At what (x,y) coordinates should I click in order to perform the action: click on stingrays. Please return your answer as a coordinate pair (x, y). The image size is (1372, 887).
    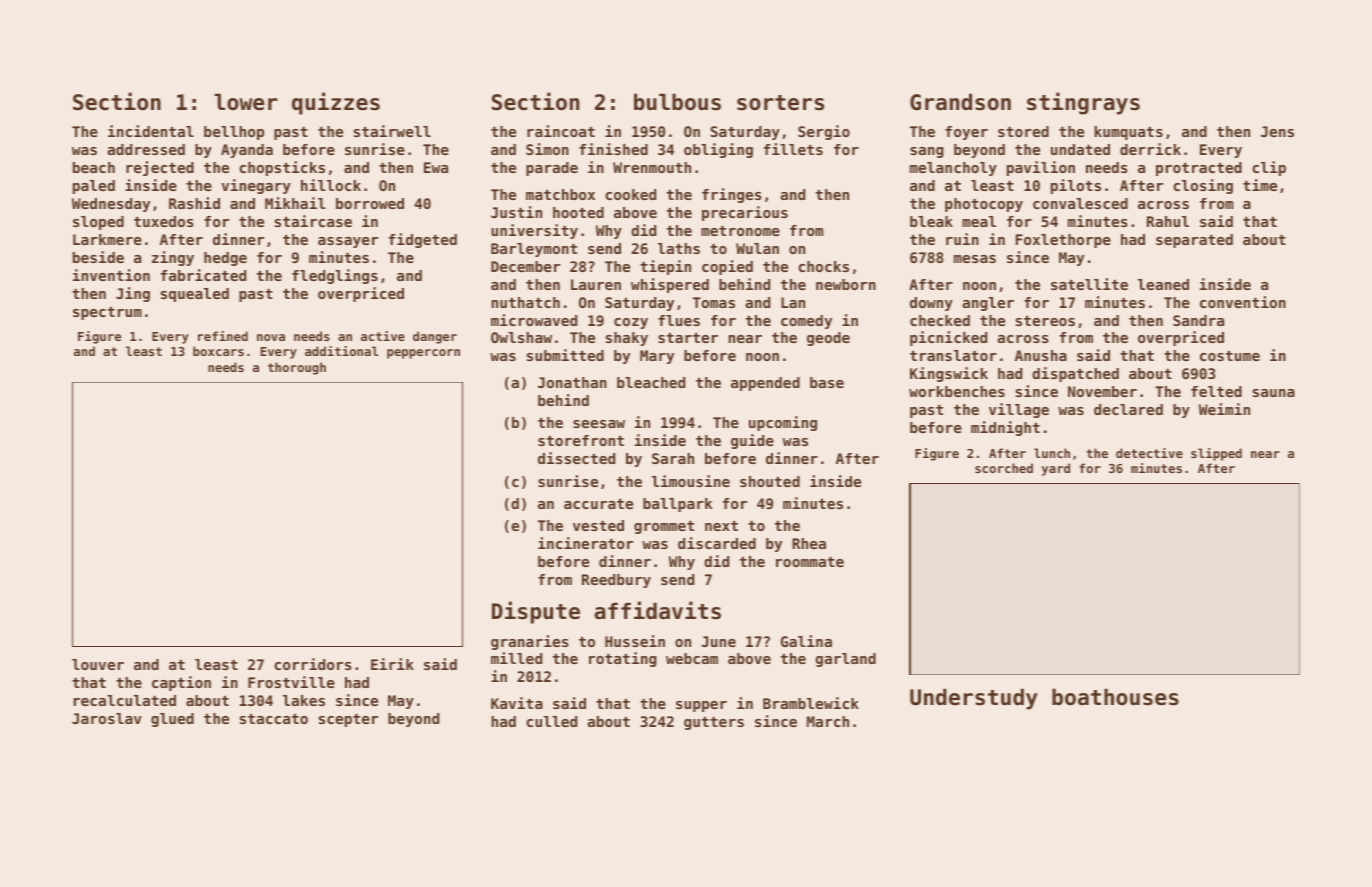
    Looking at the image, I should click on (1083, 103).
